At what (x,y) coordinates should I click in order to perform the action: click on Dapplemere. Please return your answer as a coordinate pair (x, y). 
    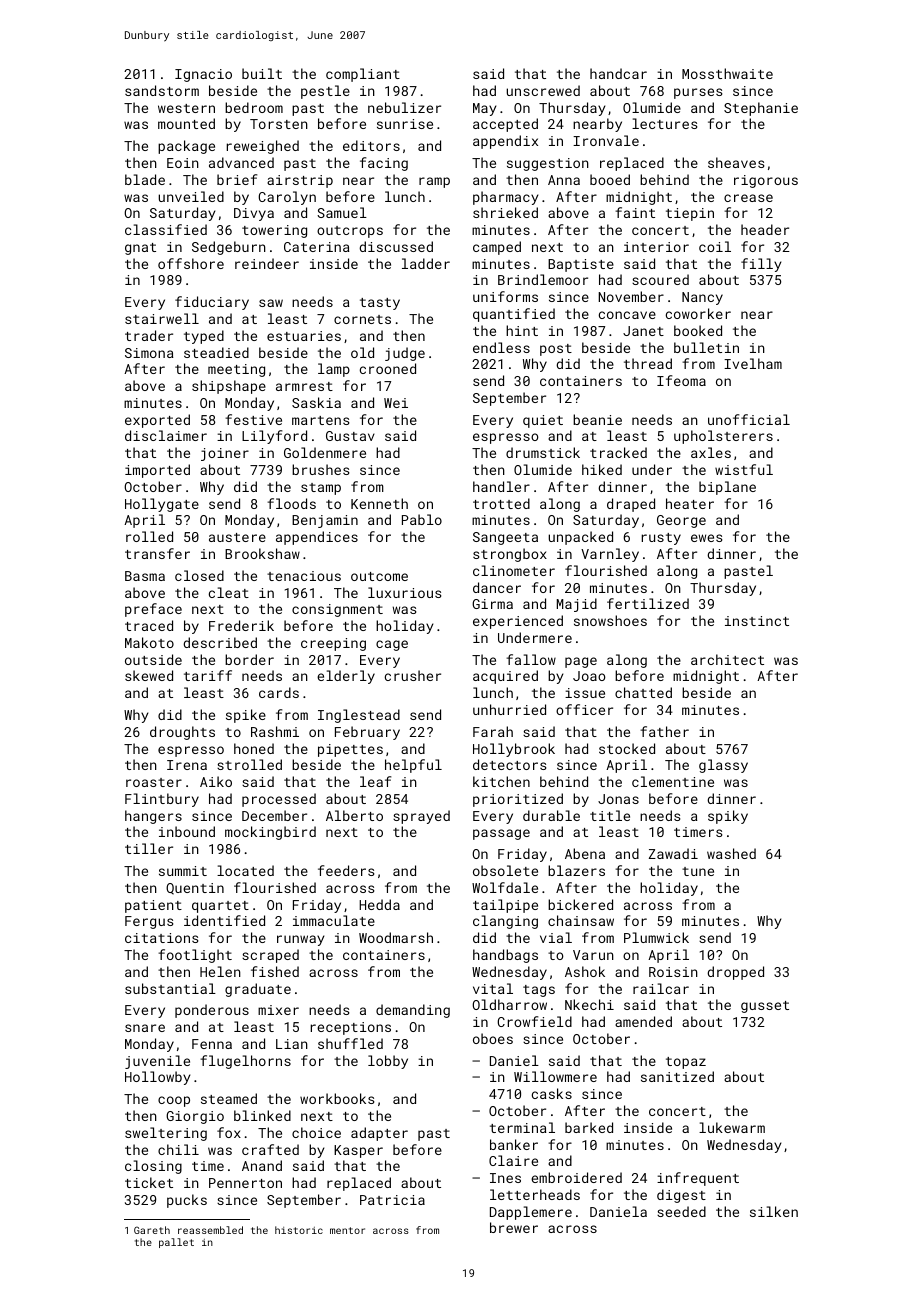
    Looking at the image, I should click on (531, 1213).
